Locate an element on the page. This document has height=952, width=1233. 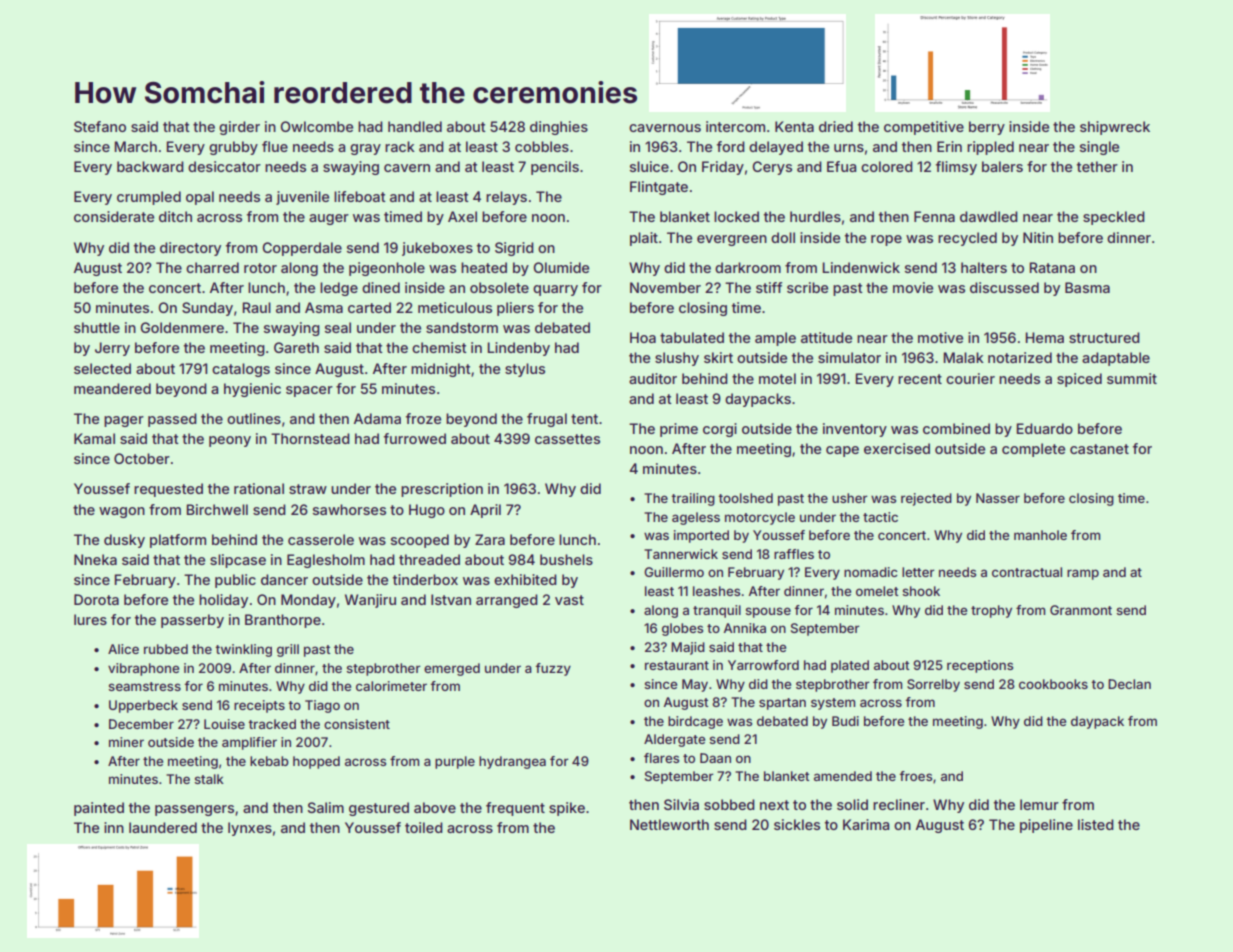
Owlcombe is located at coordinates (316, 126).
